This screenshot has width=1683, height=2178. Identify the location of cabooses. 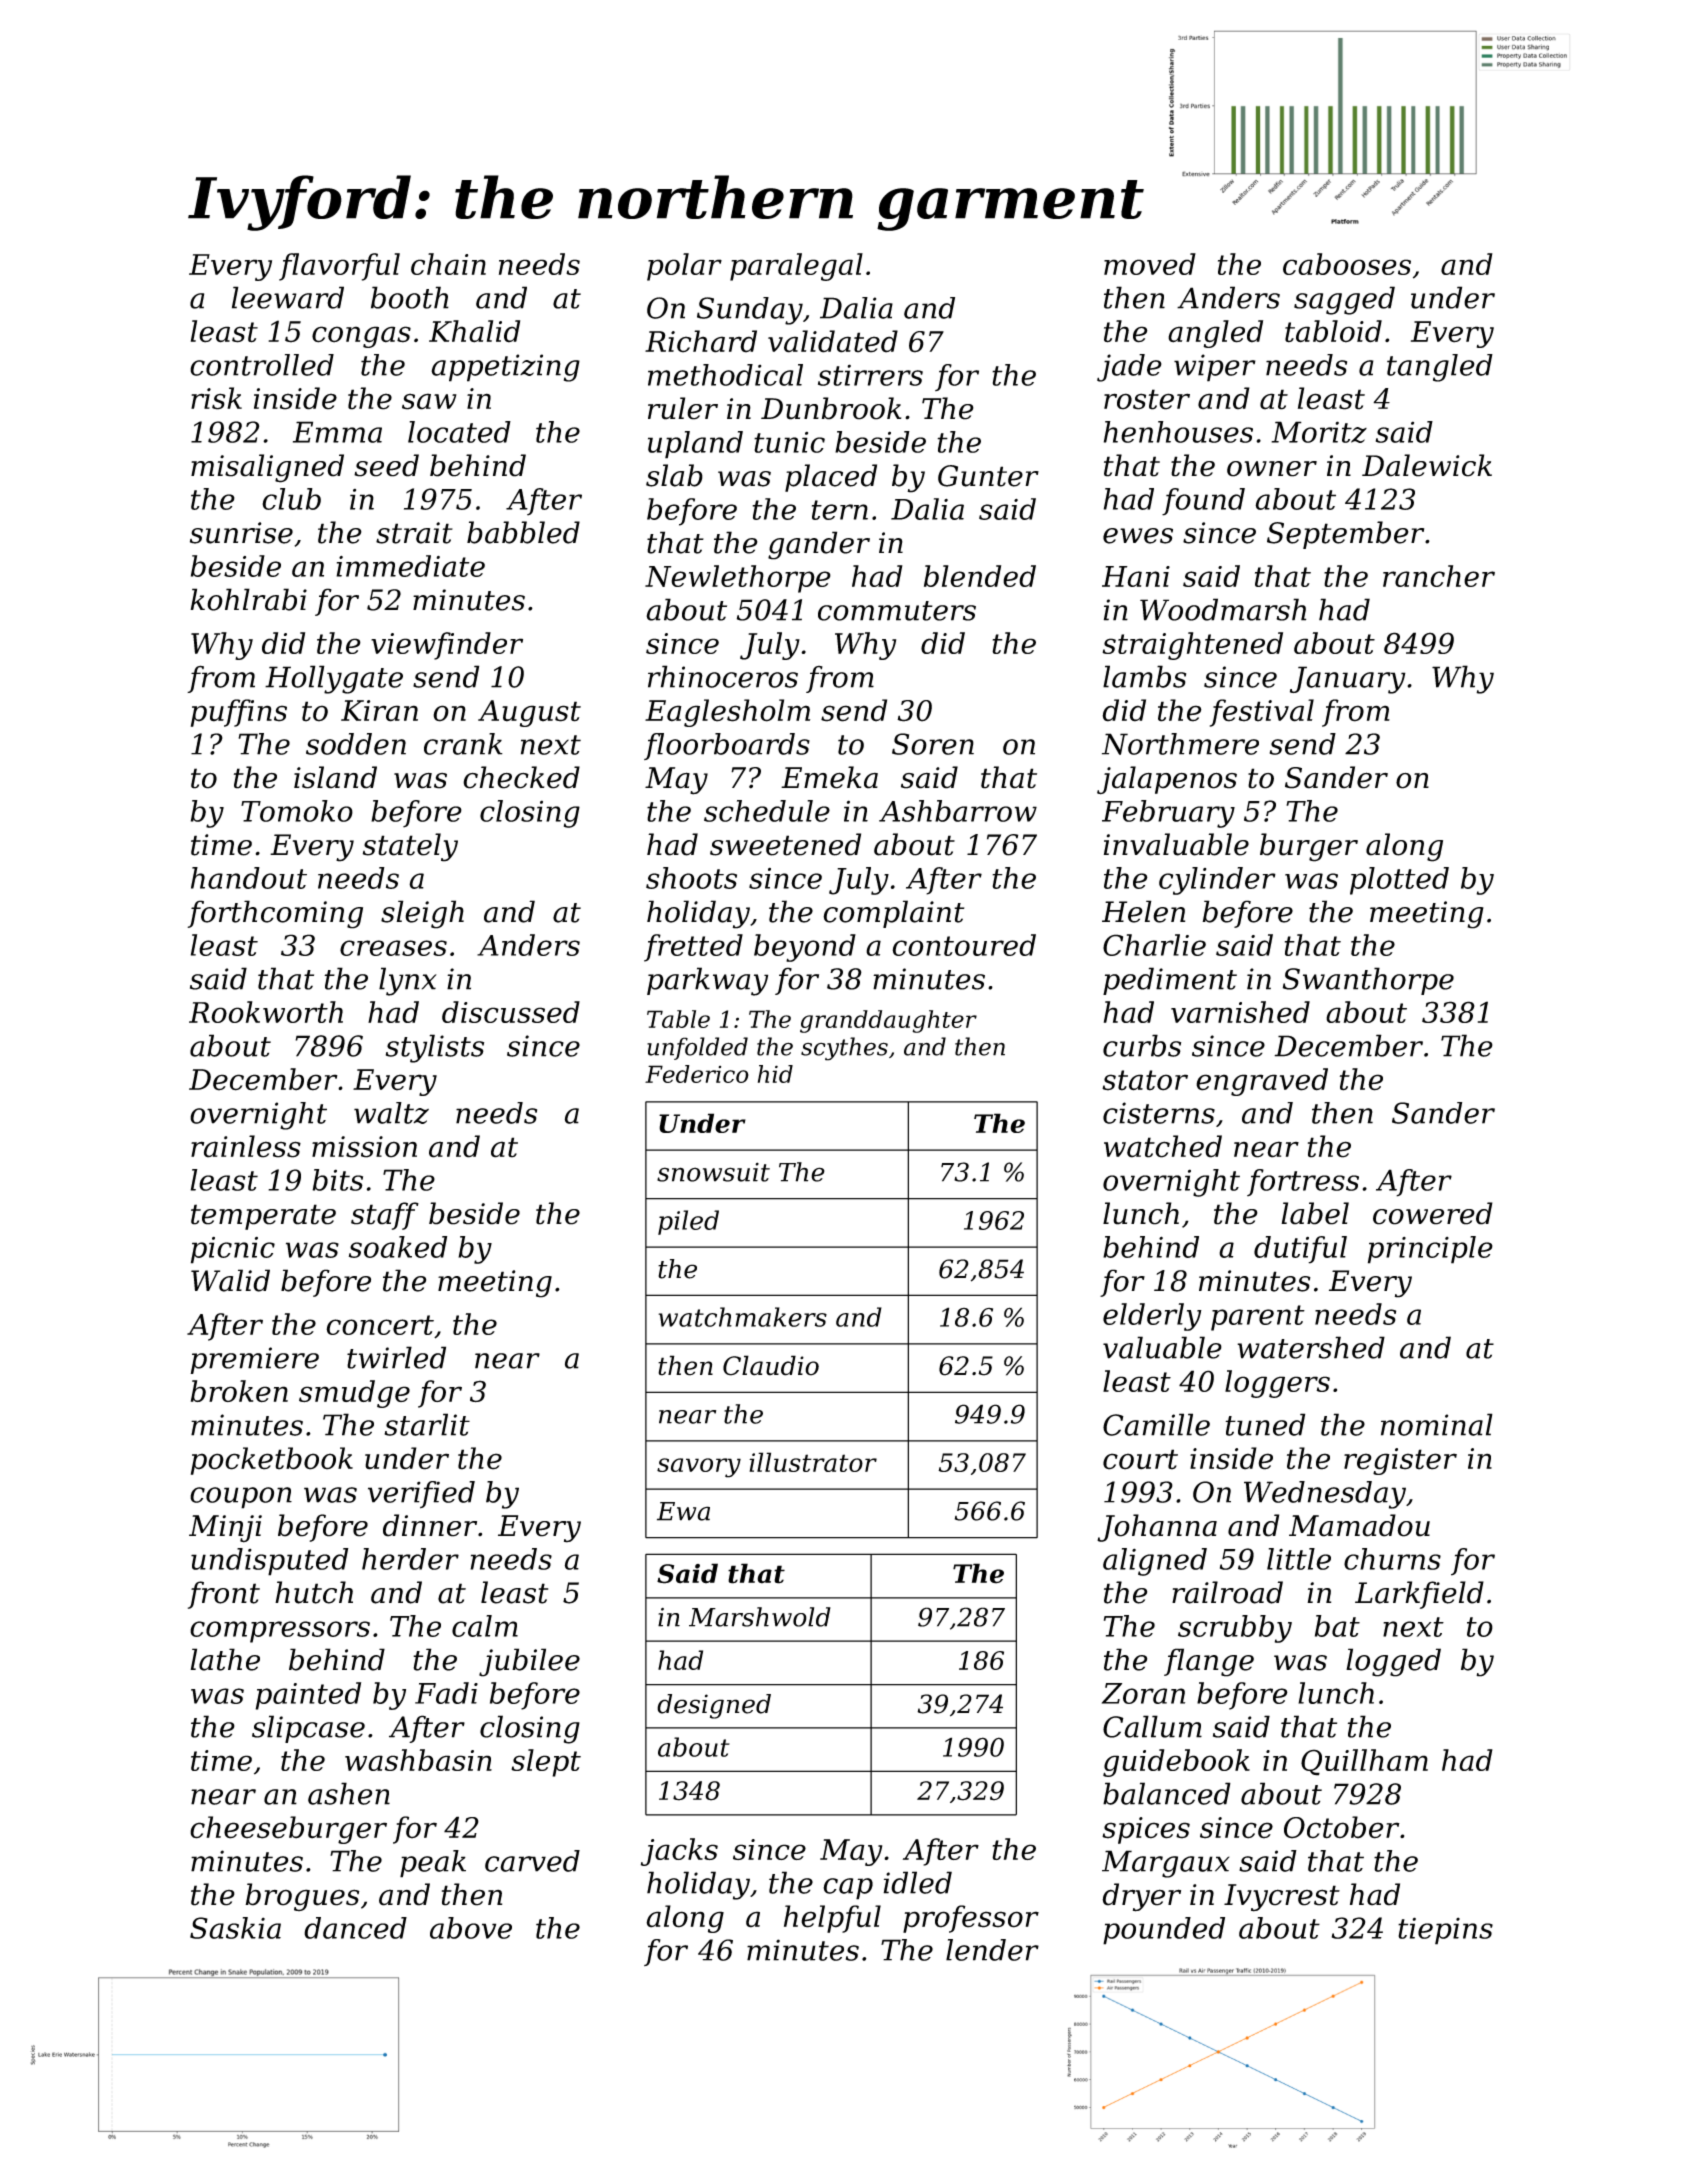
(1347, 264).
